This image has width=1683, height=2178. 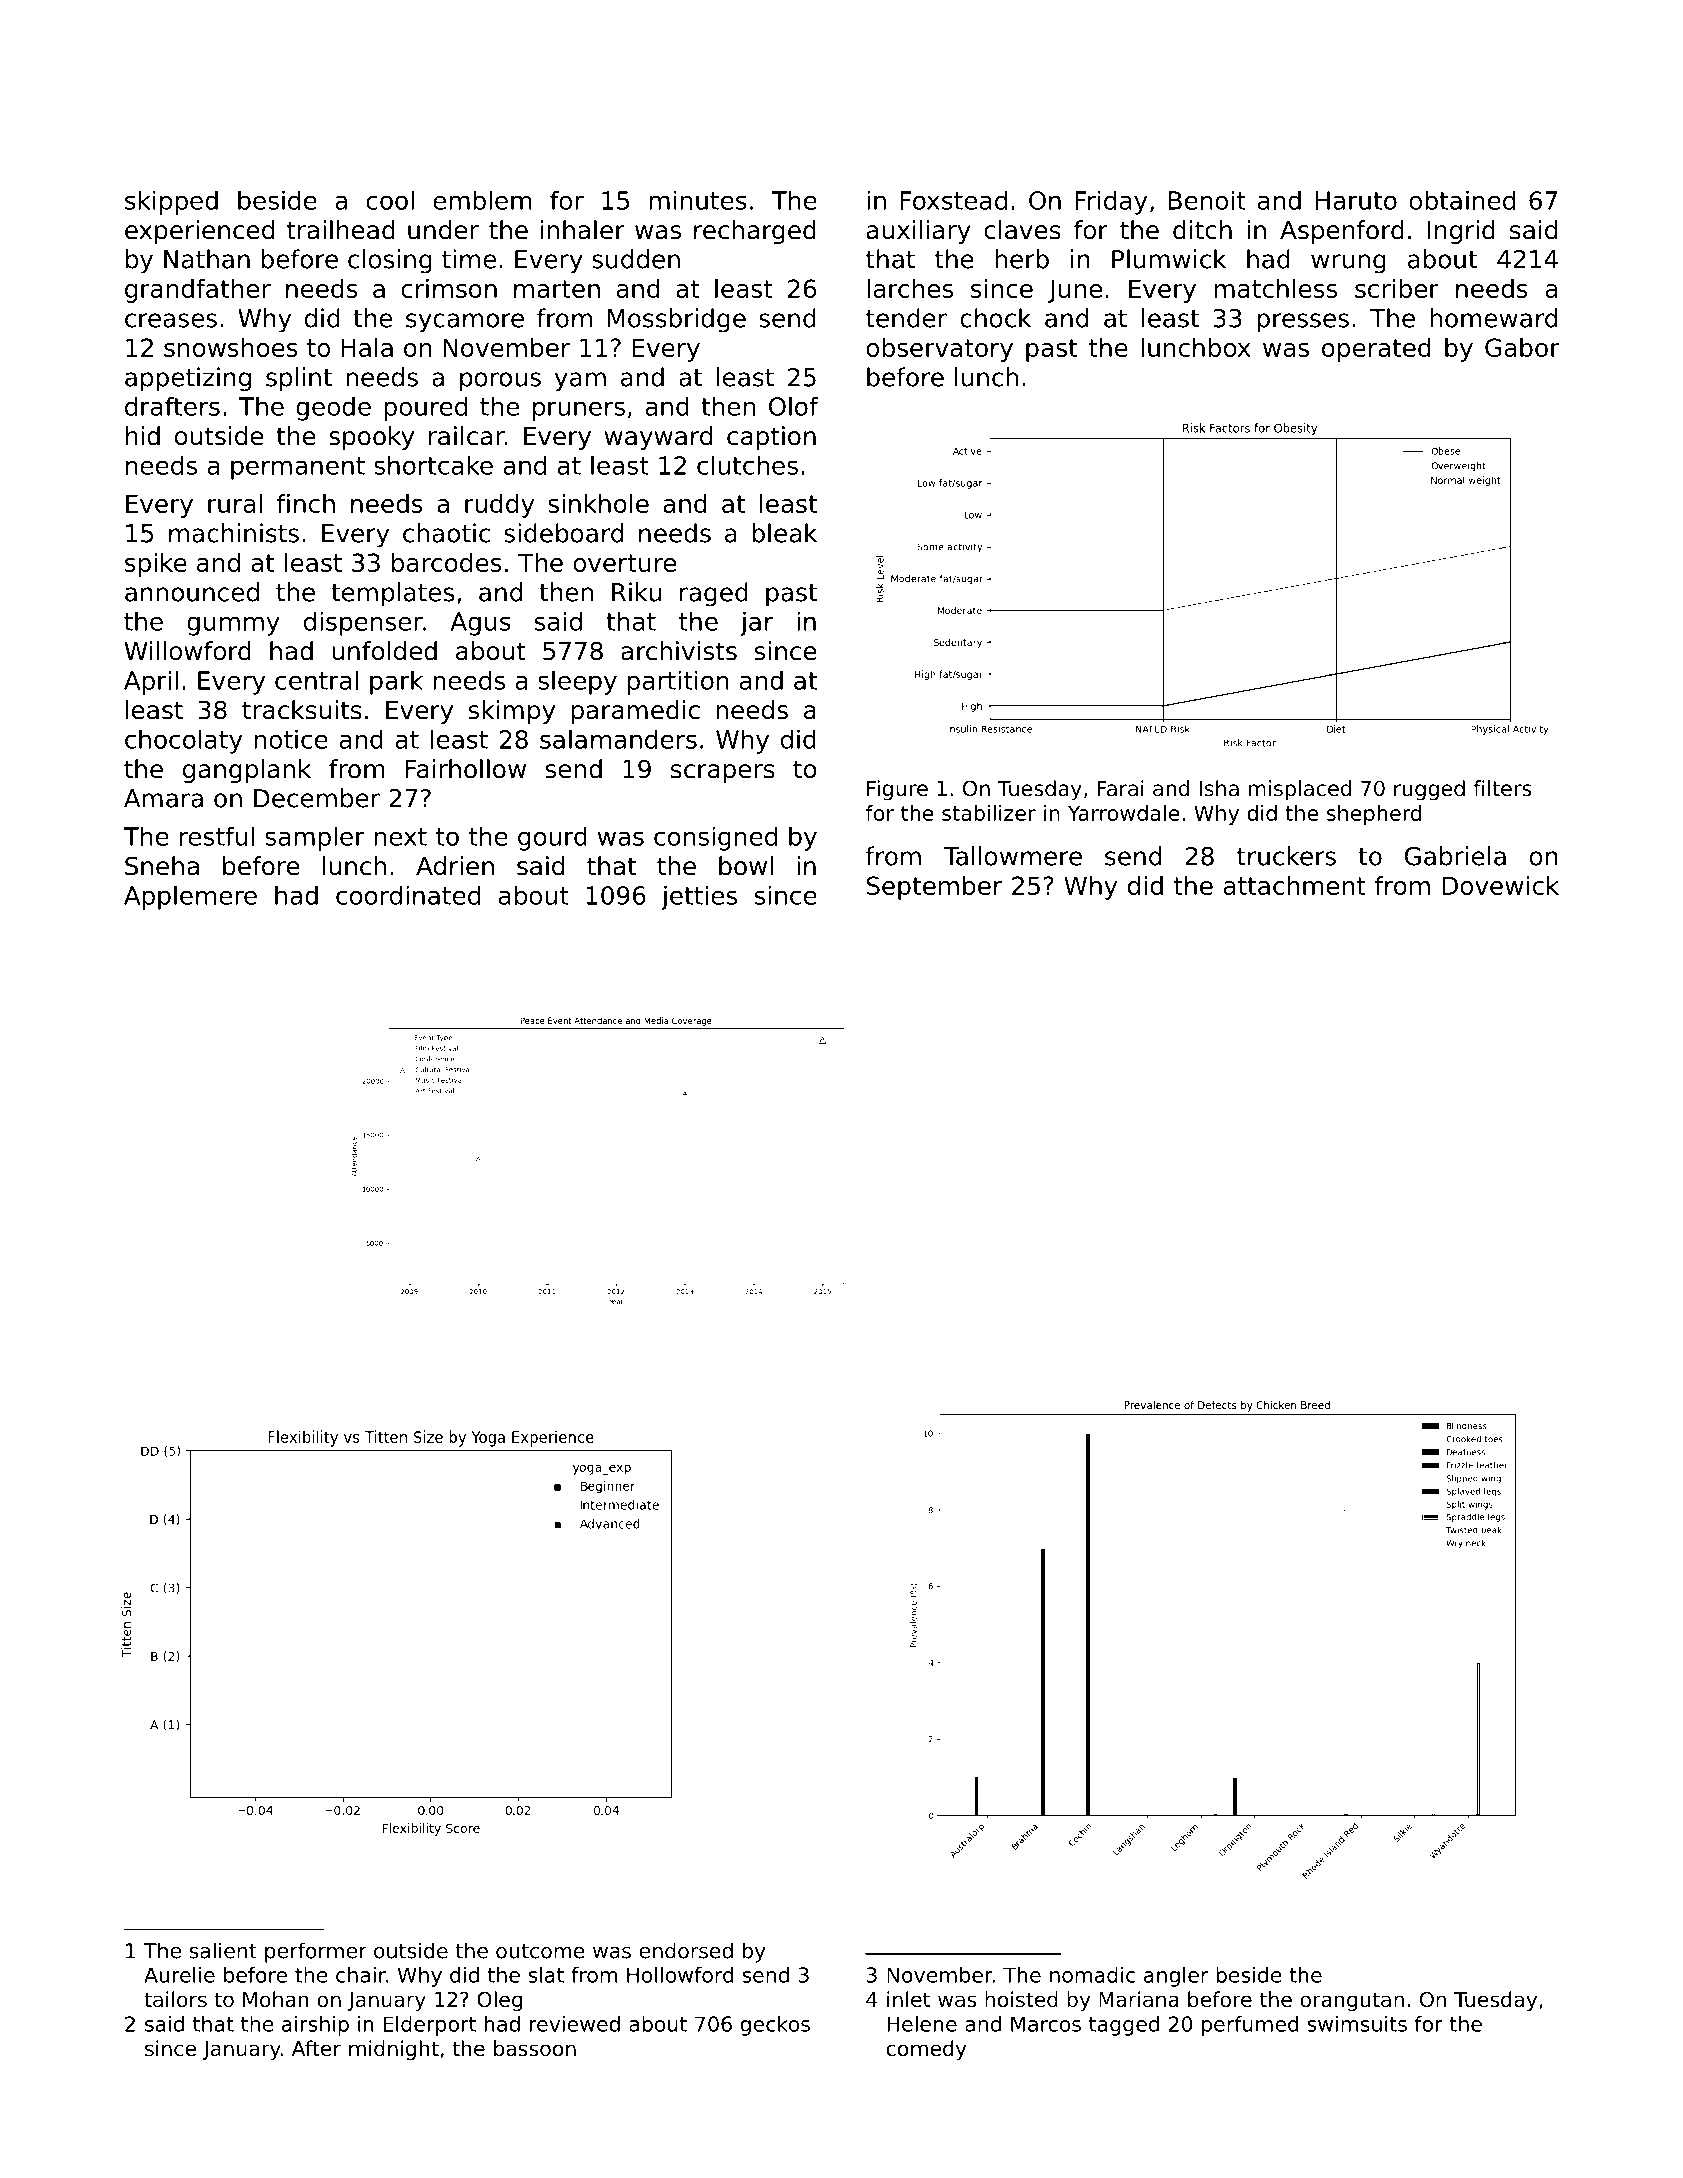 I want to click on tracksuits, so click(x=302, y=710).
